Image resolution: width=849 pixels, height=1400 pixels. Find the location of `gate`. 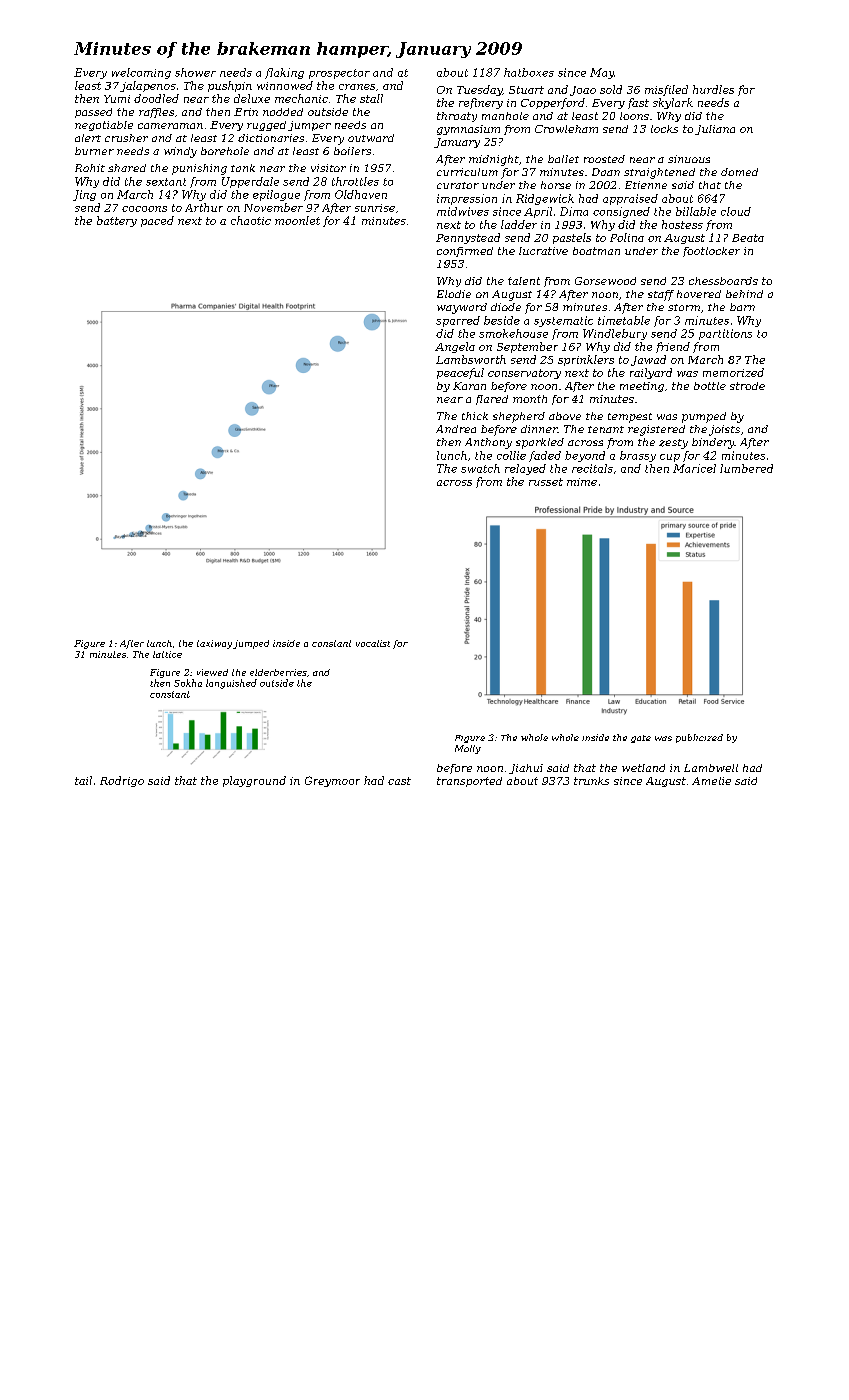

gate is located at coordinates (641, 739).
